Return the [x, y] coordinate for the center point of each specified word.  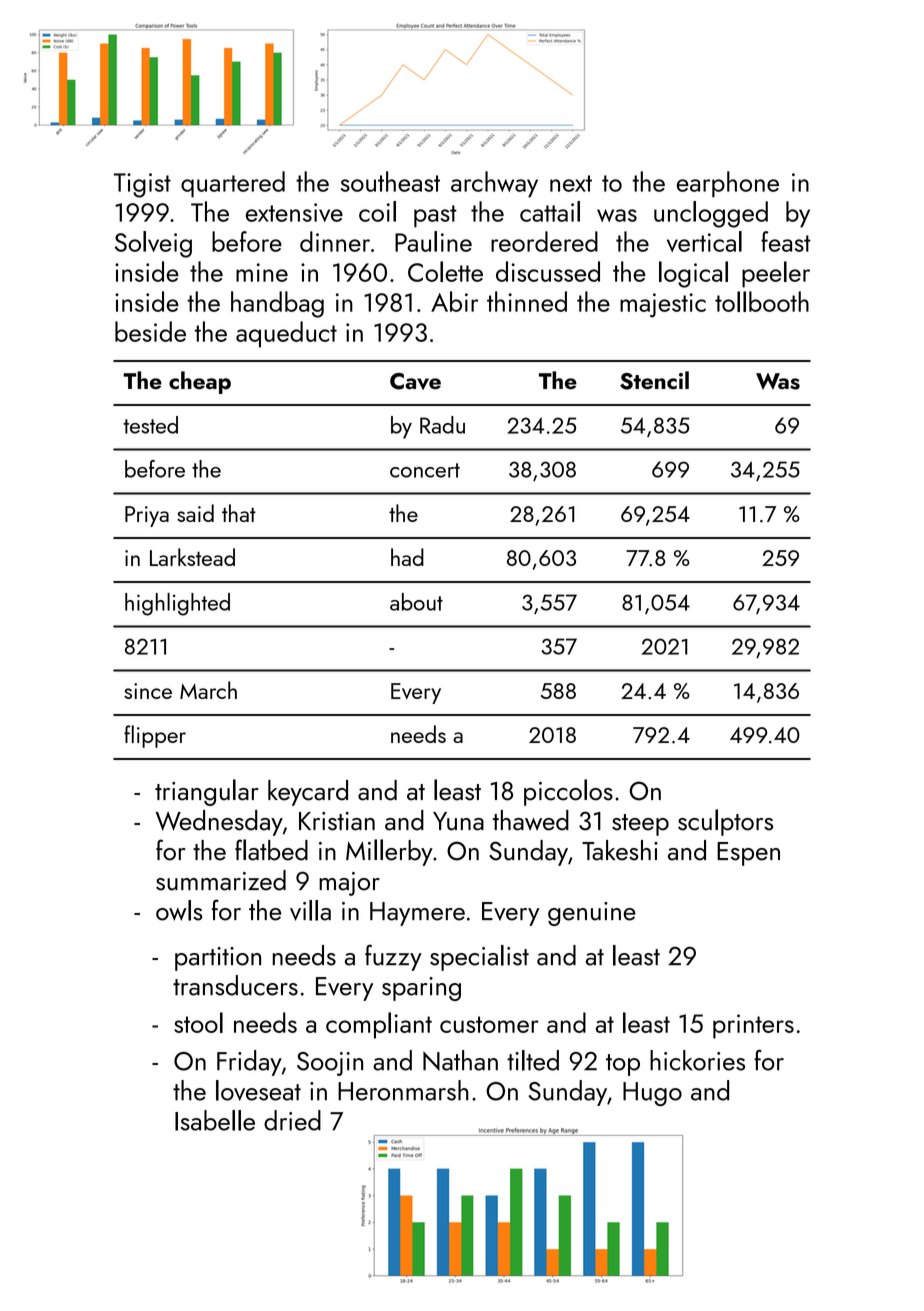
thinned [527, 301]
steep [640, 825]
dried [292, 1120]
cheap [200, 382]
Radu [442, 425]
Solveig [153, 244]
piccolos [568, 792]
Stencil [654, 380]
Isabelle [215, 1120]
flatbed [271, 850]
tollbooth [762, 301]
